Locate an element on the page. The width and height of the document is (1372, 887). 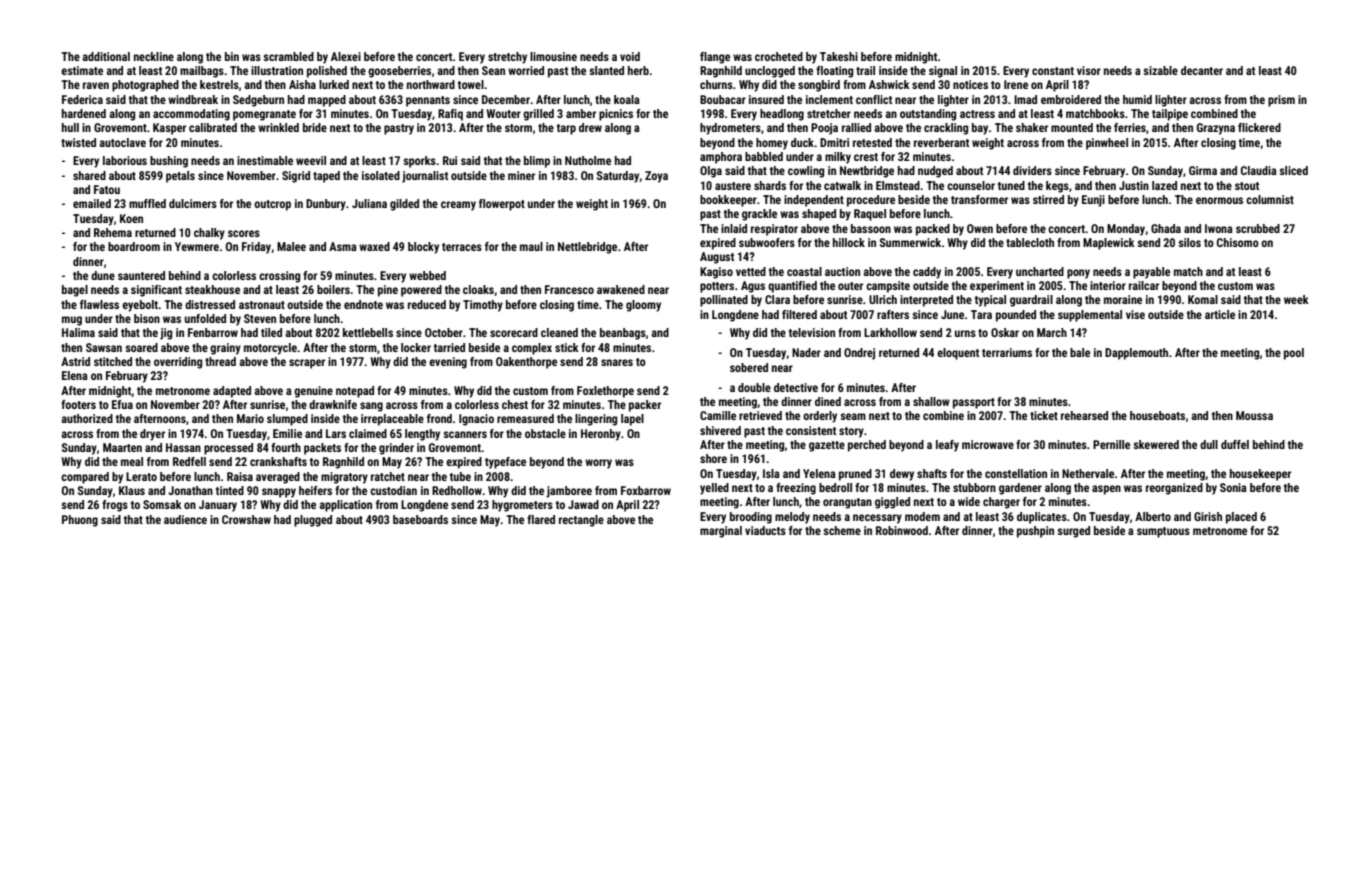
Robinwood is located at coordinates (902, 530).
